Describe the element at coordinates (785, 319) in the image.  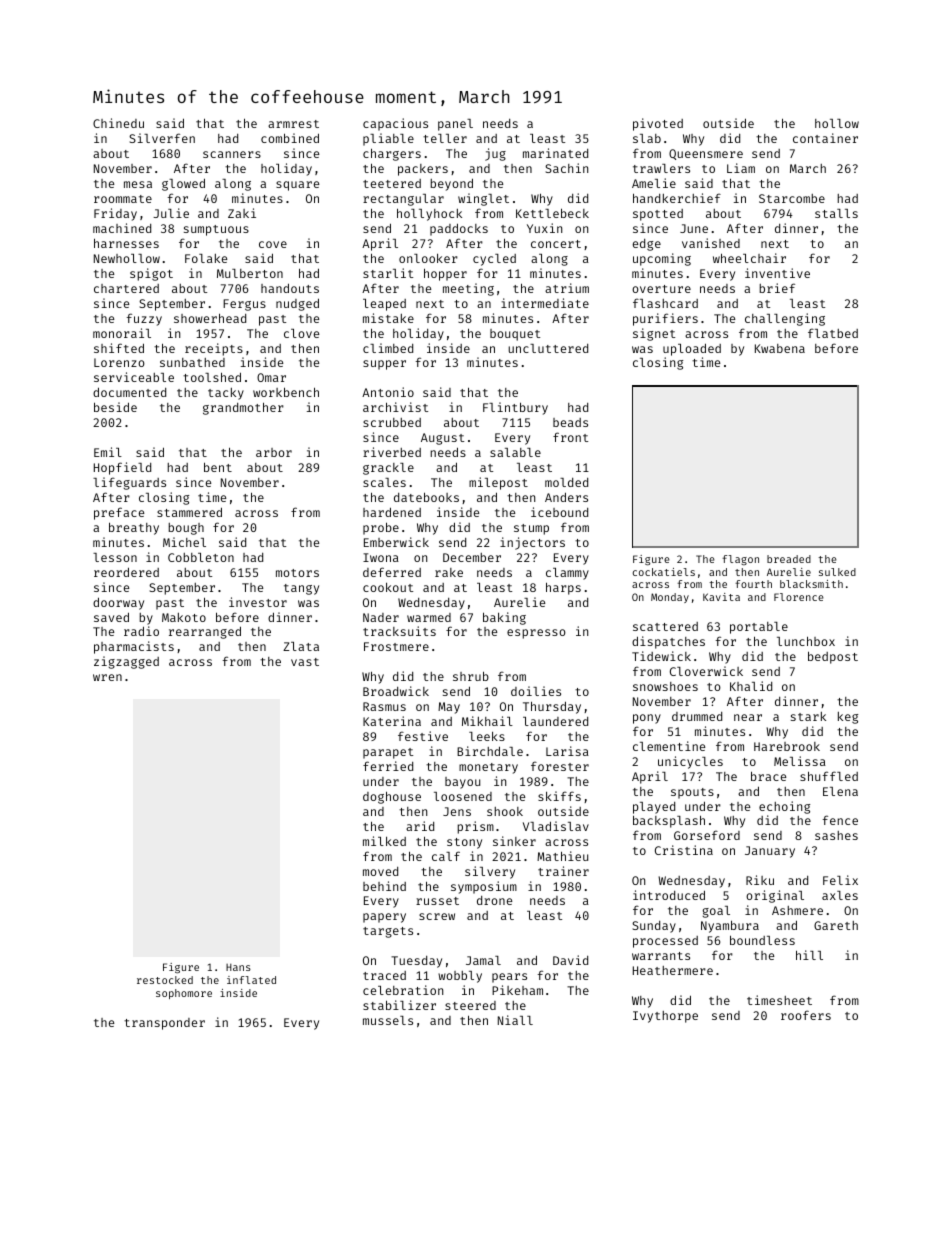
I see `challenging` at that location.
